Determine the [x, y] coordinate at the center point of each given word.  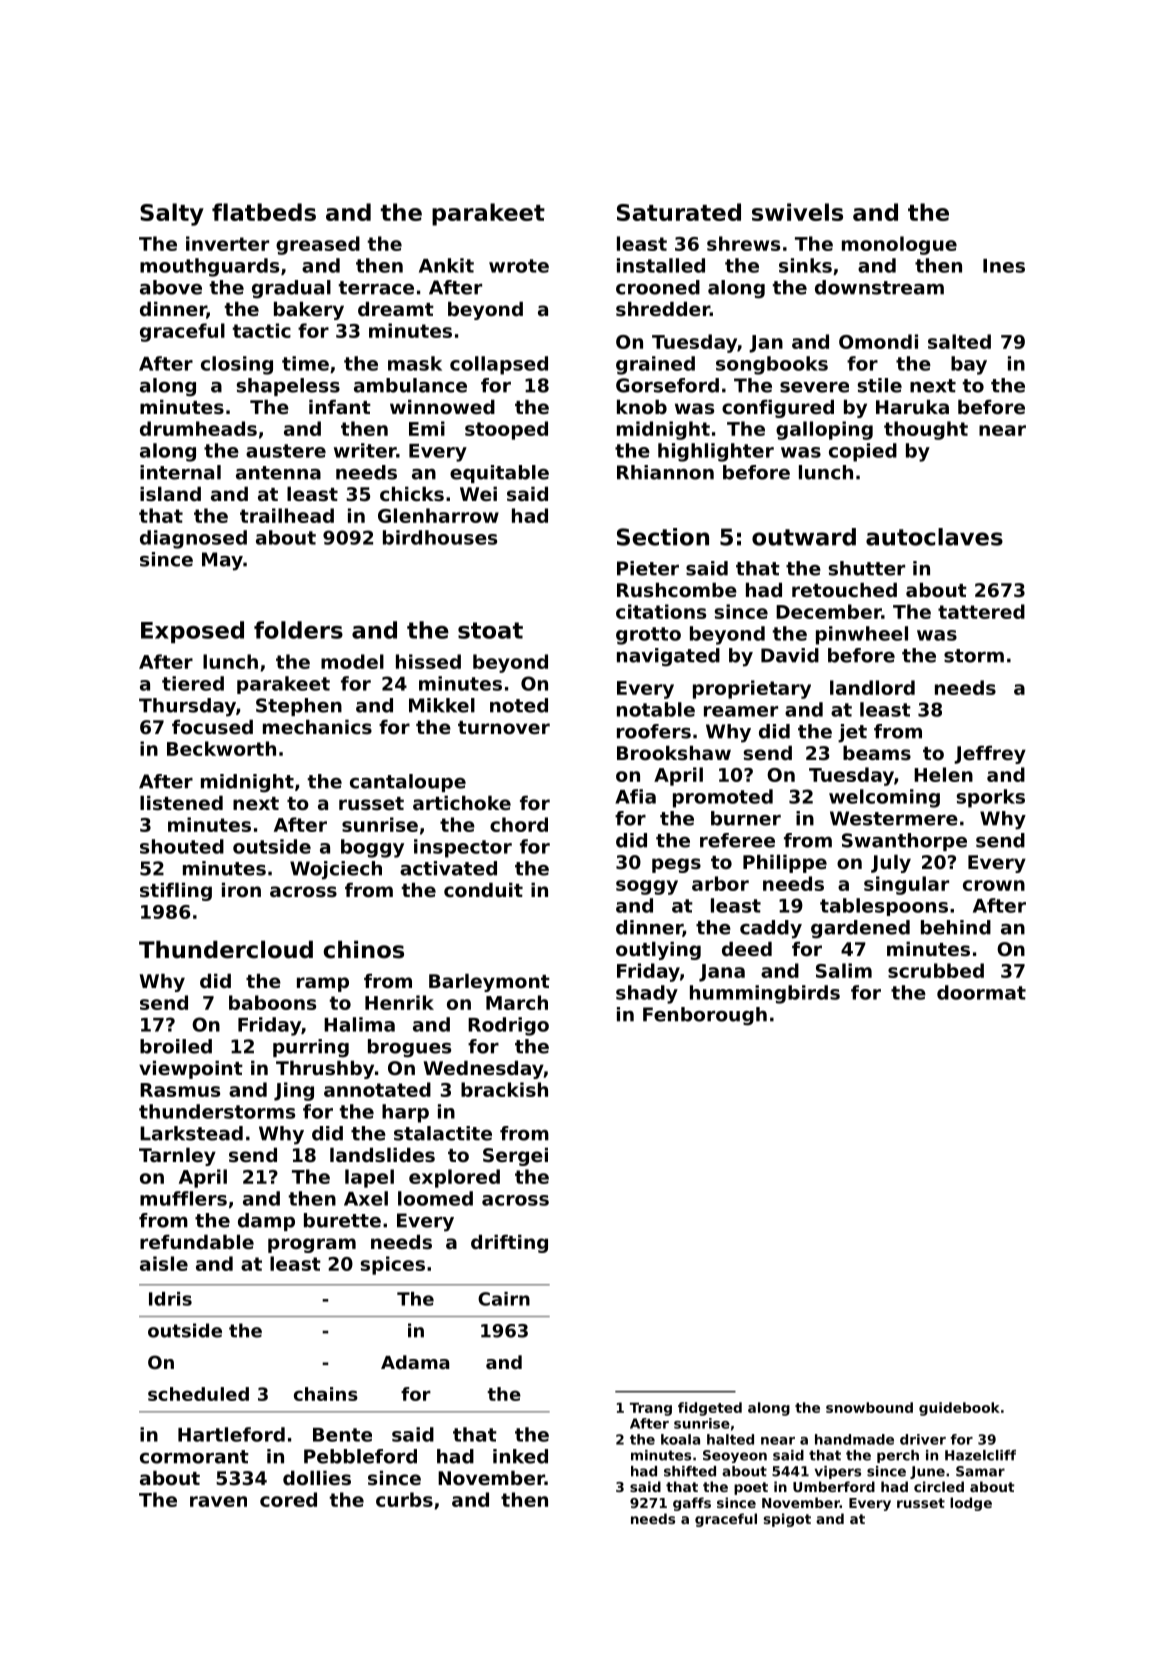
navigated [668, 657]
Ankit [446, 265]
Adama [415, 1362]
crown [994, 885]
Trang [651, 1409]
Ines [1004, 266]
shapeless [288, 387]
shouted [182, 846]
